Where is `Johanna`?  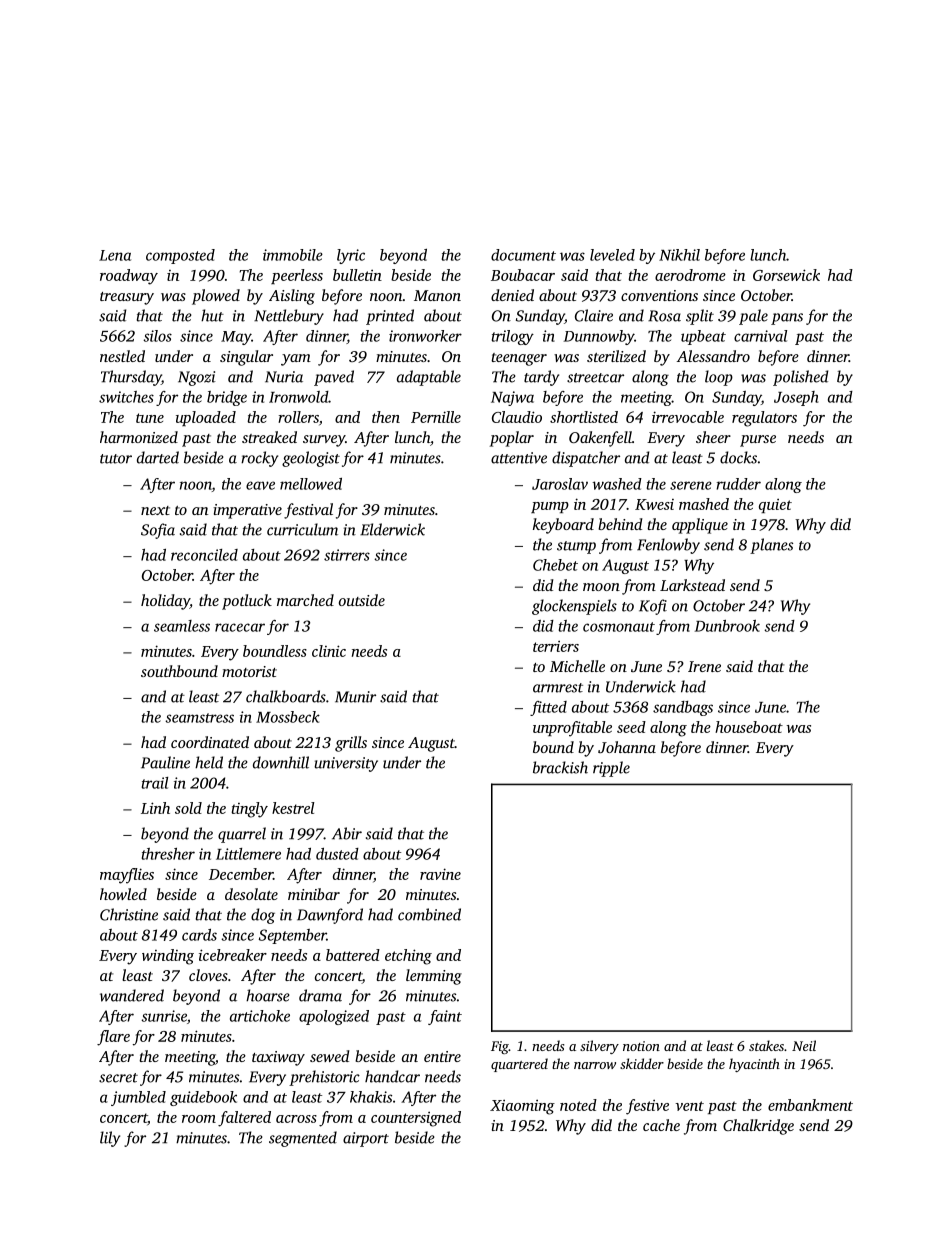 Johanna is located at coordinates (627, 747).
